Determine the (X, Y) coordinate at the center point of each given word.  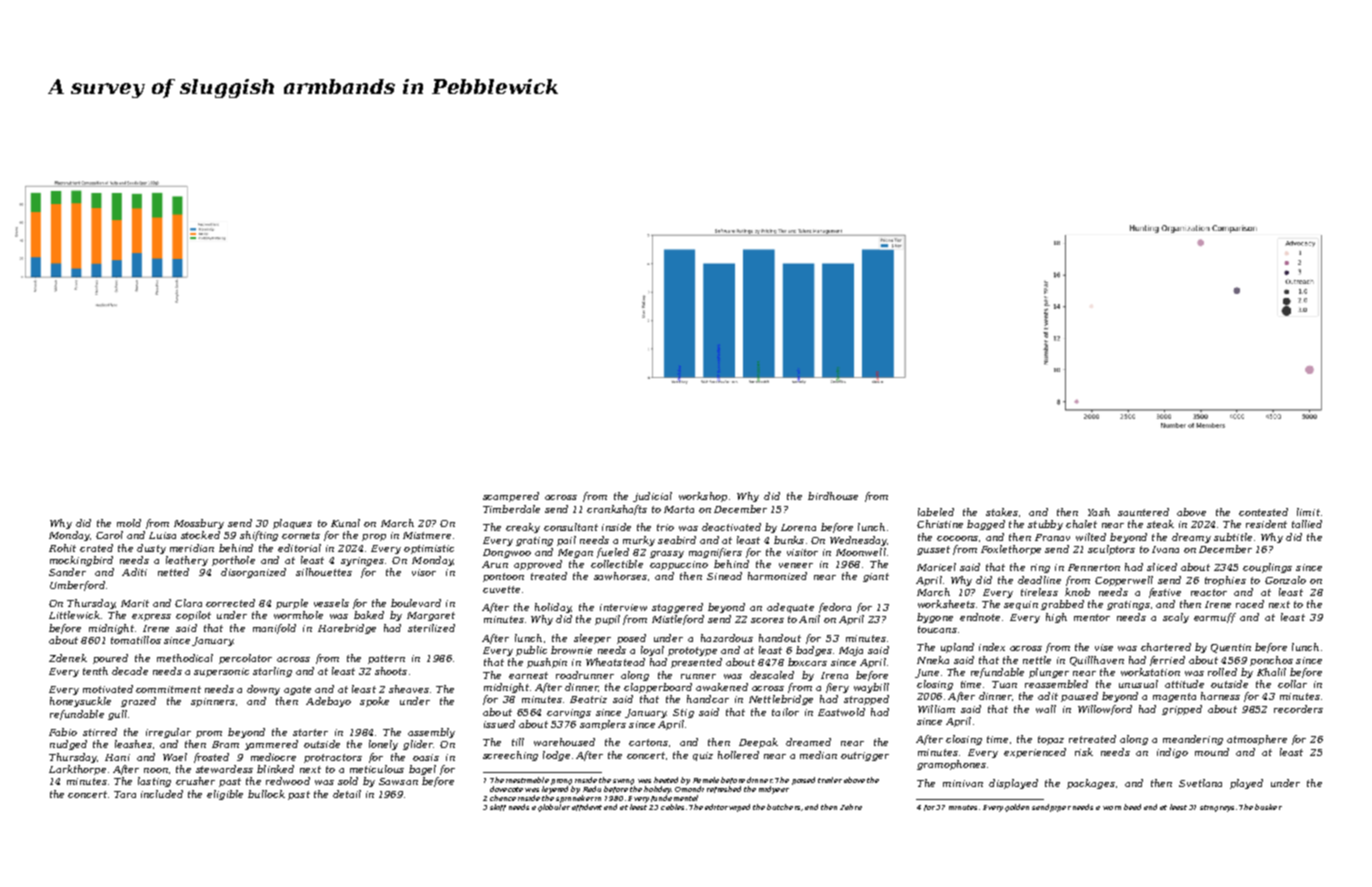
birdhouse (833, 496)
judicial (652, 497)
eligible (225, 795)
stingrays (1217, 808)
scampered (511, 497)
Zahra (851, 807)
